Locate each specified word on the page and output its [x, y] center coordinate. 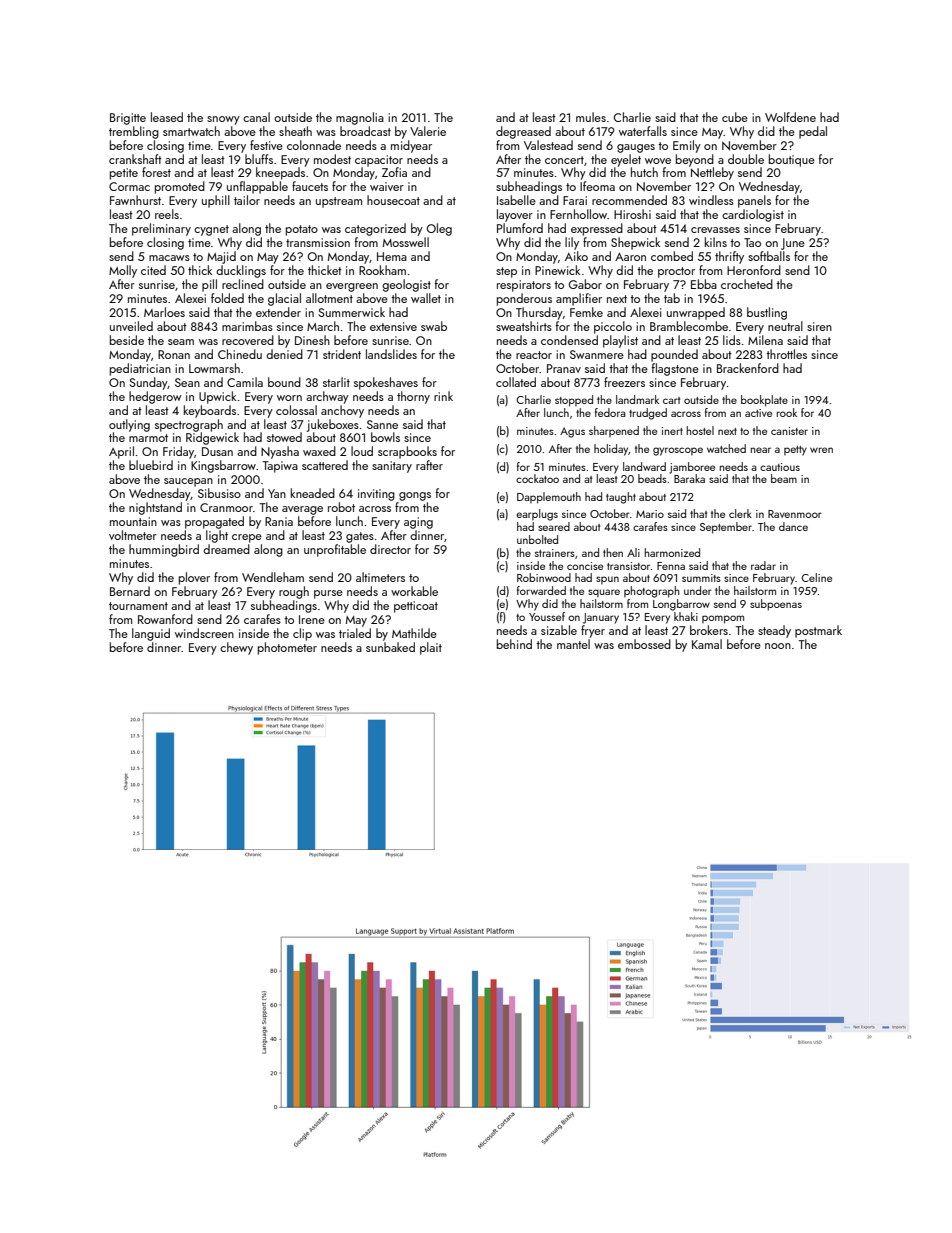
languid [151, 634]
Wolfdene [790, 117]
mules [591, 117]
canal [256, 117]
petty [795, 451]
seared [554, 526]
